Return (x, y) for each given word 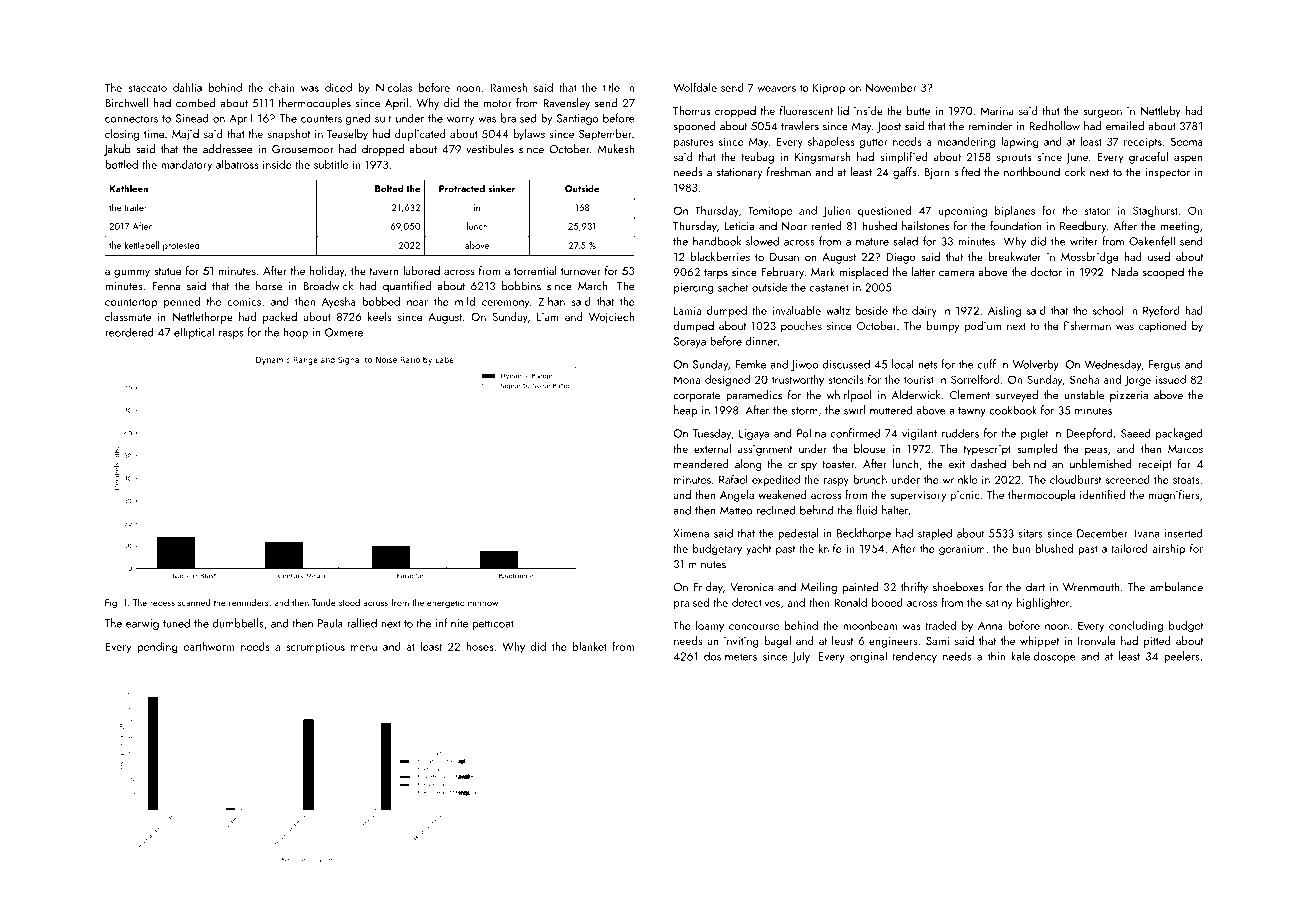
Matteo (736, 510)
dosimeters (730, 656)
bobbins (521, 286)
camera (956, 274)
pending (158, 648)
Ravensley (566, 104)
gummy (132, 273)
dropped (383, 150)
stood (349, 602)
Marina (997, 111)
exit (957, 464)
